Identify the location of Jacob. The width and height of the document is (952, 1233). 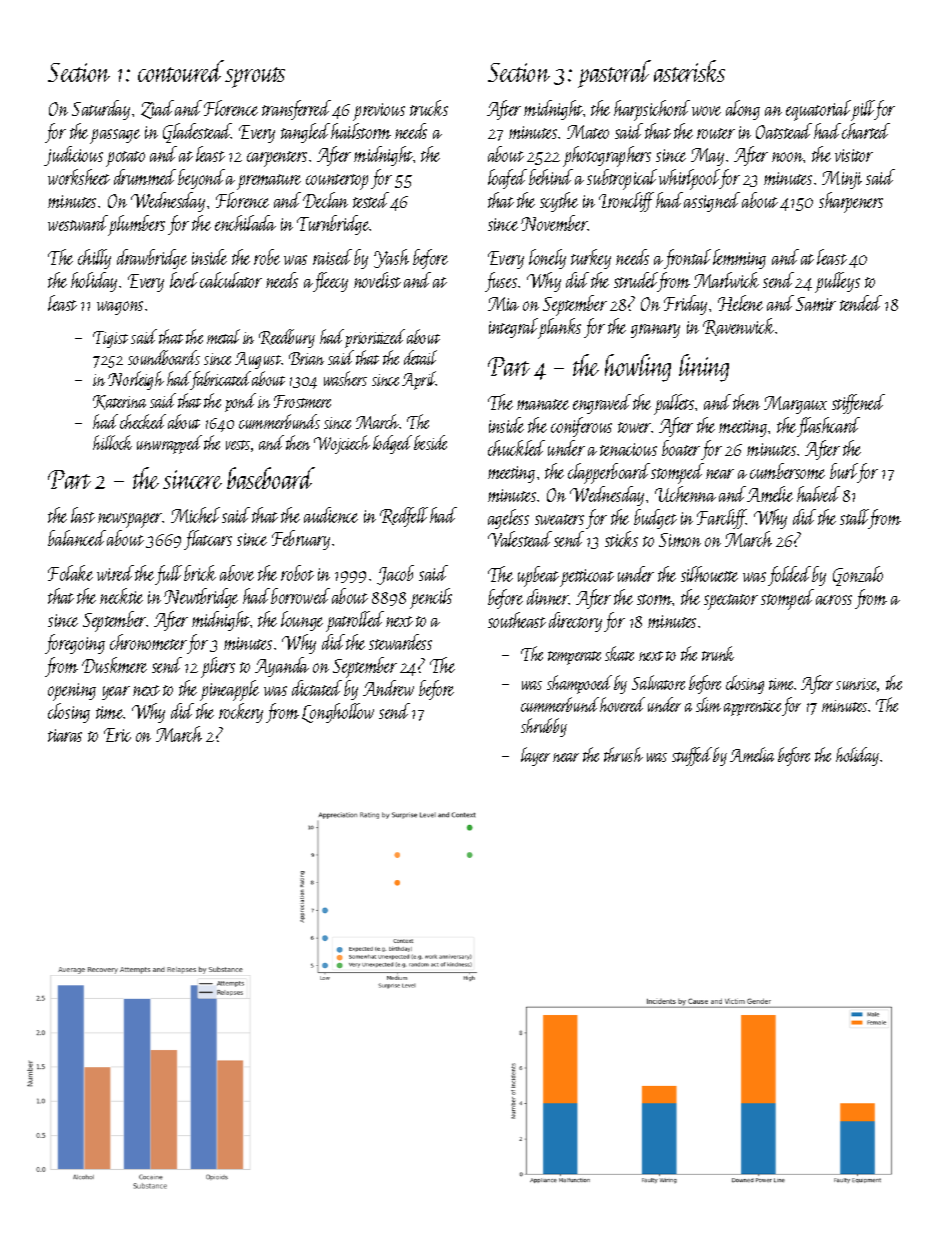
(395, 575).
